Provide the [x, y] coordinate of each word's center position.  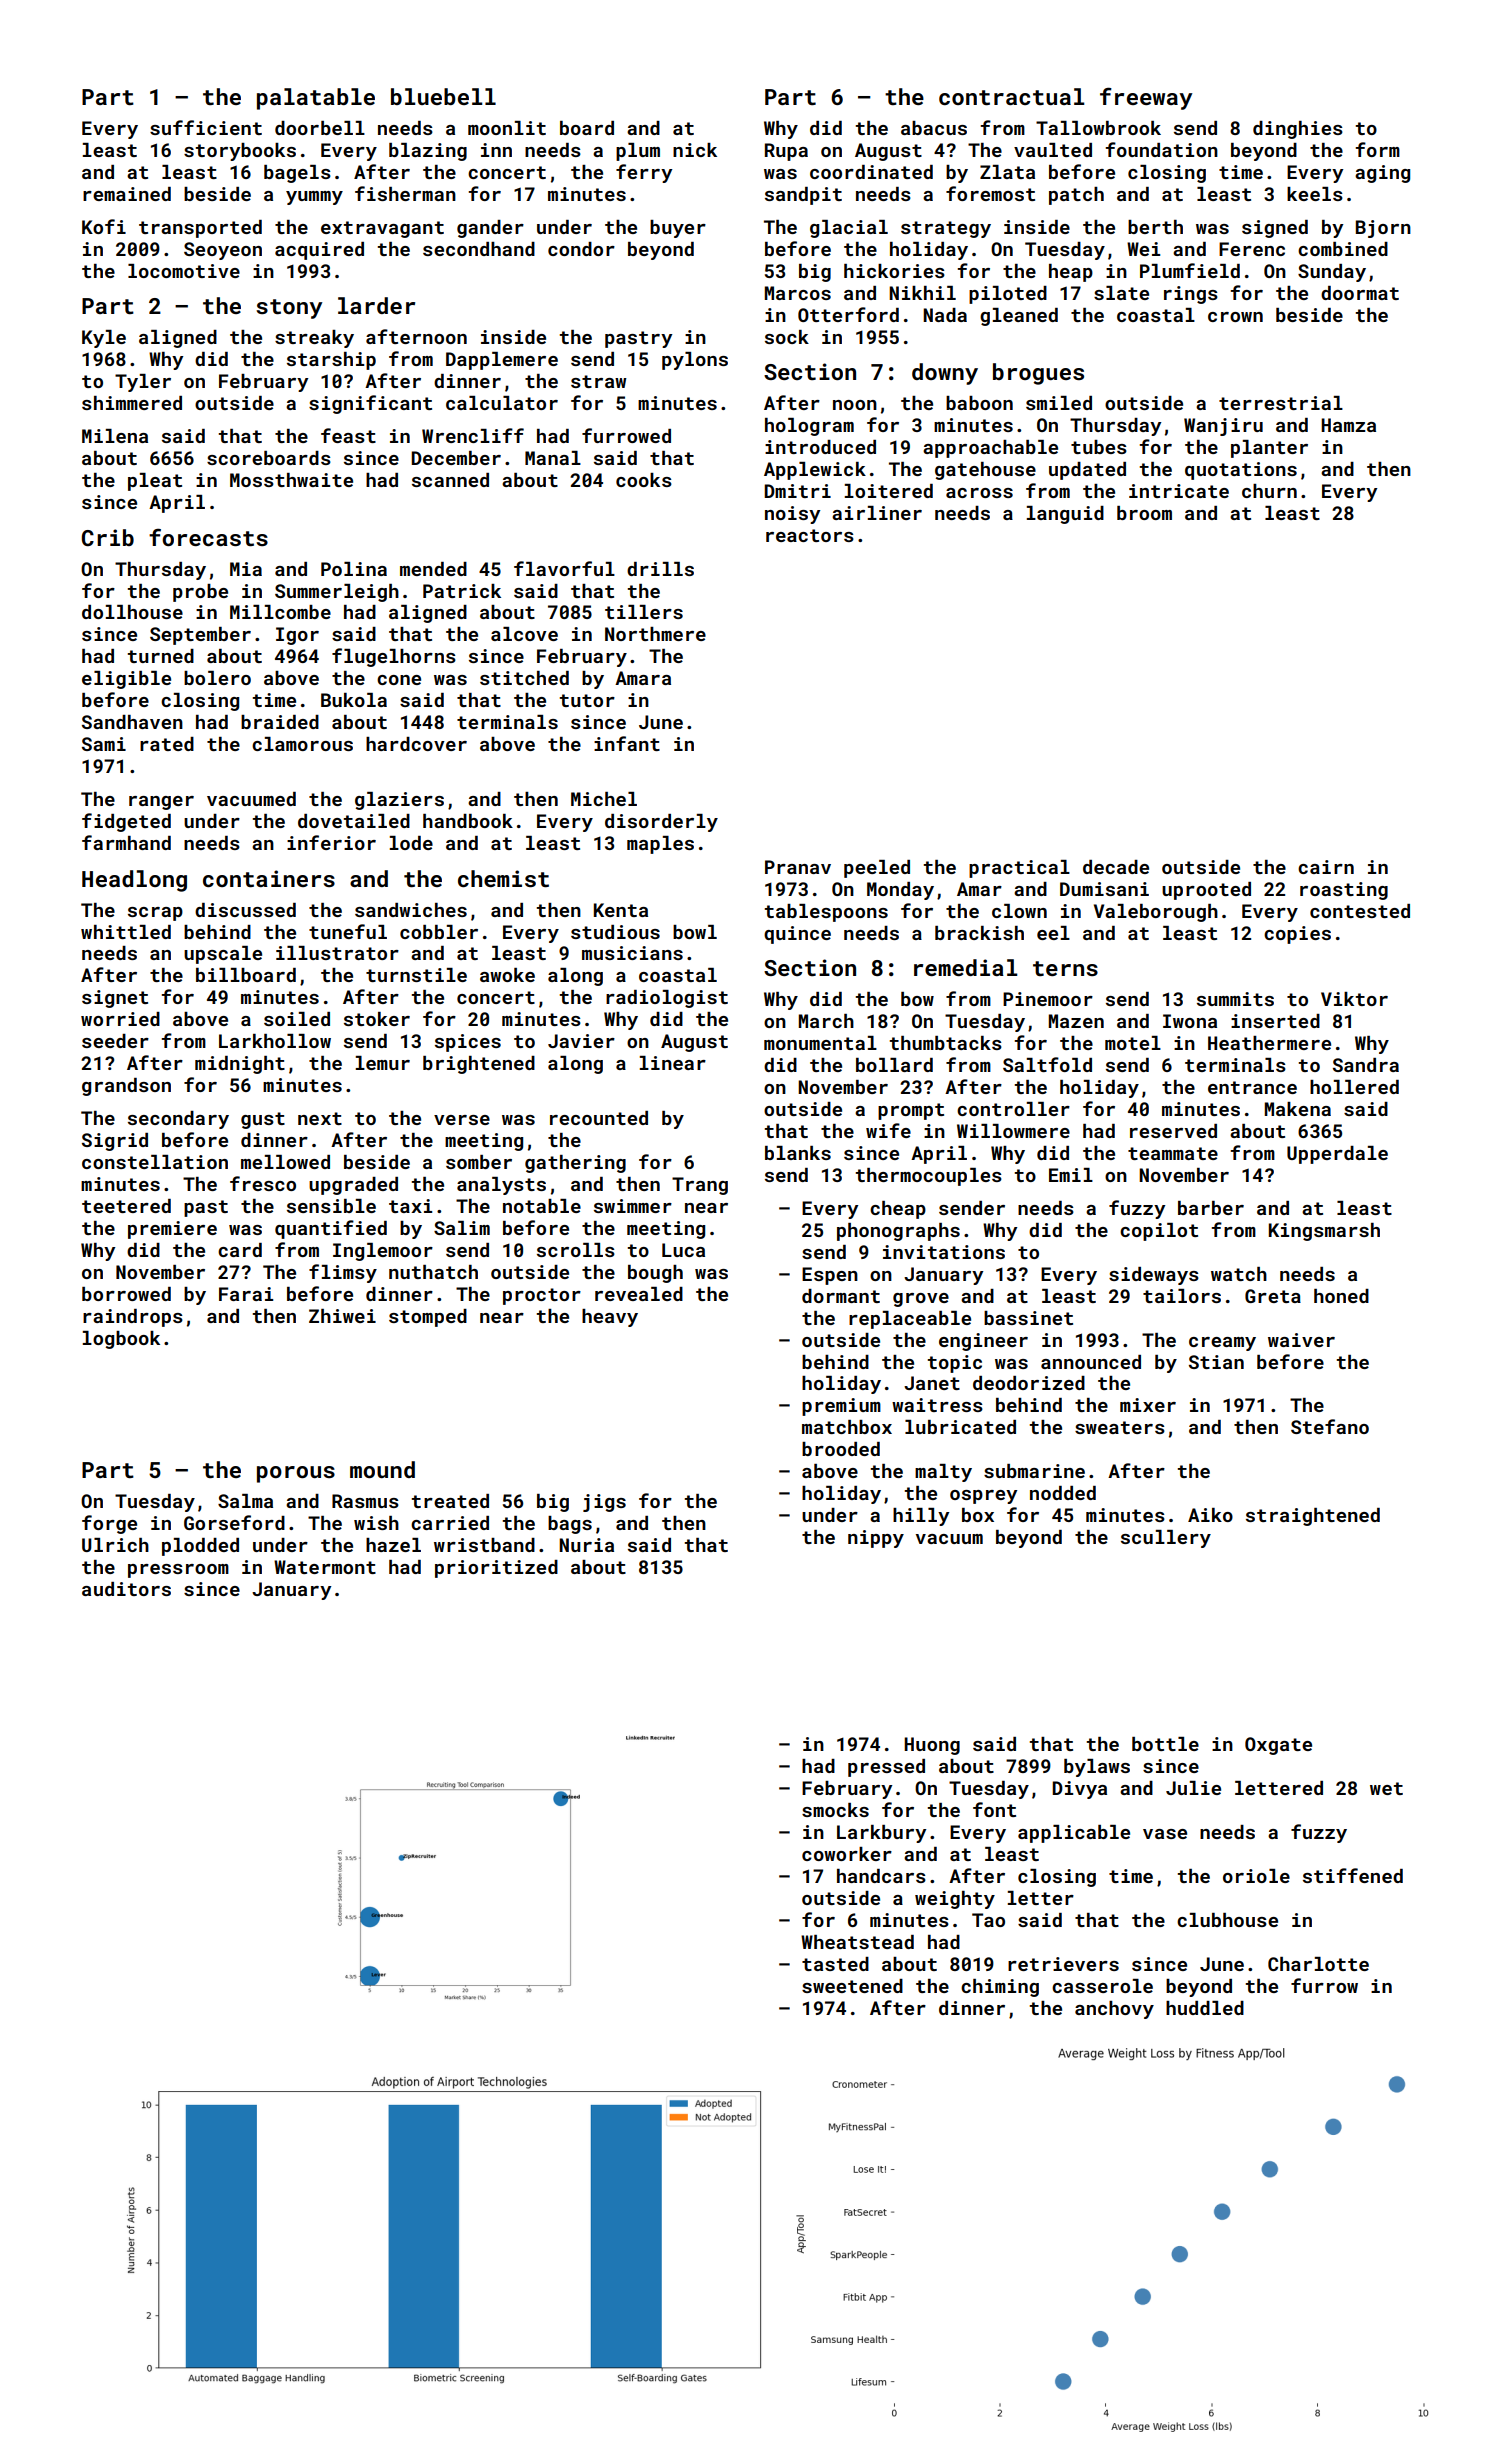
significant [370, 404]
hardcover [416, 744]
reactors [810, 535]
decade [1116, 867]
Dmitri [797, 491]
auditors [126, 1589]
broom [1144, 513]
